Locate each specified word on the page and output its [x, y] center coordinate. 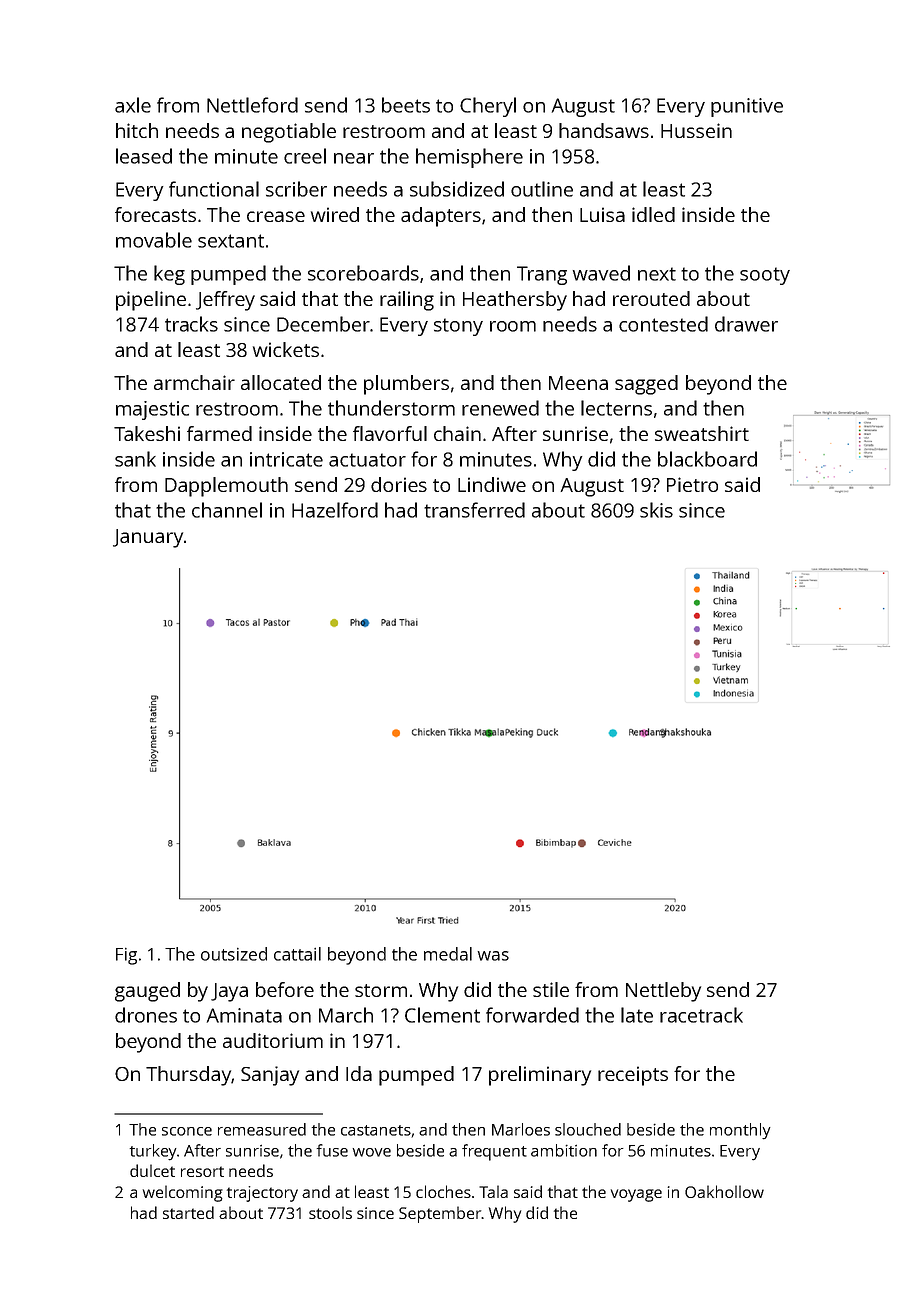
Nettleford [252, 105]
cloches [443, 1191]
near [354, 158]
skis [656, 510]
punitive [747, 107]
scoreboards [363, 273]
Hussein [696, 130]
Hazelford [335, 510]
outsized [234, 954]
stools [330, 1212]
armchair [194, 382]
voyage [636, 1195]
